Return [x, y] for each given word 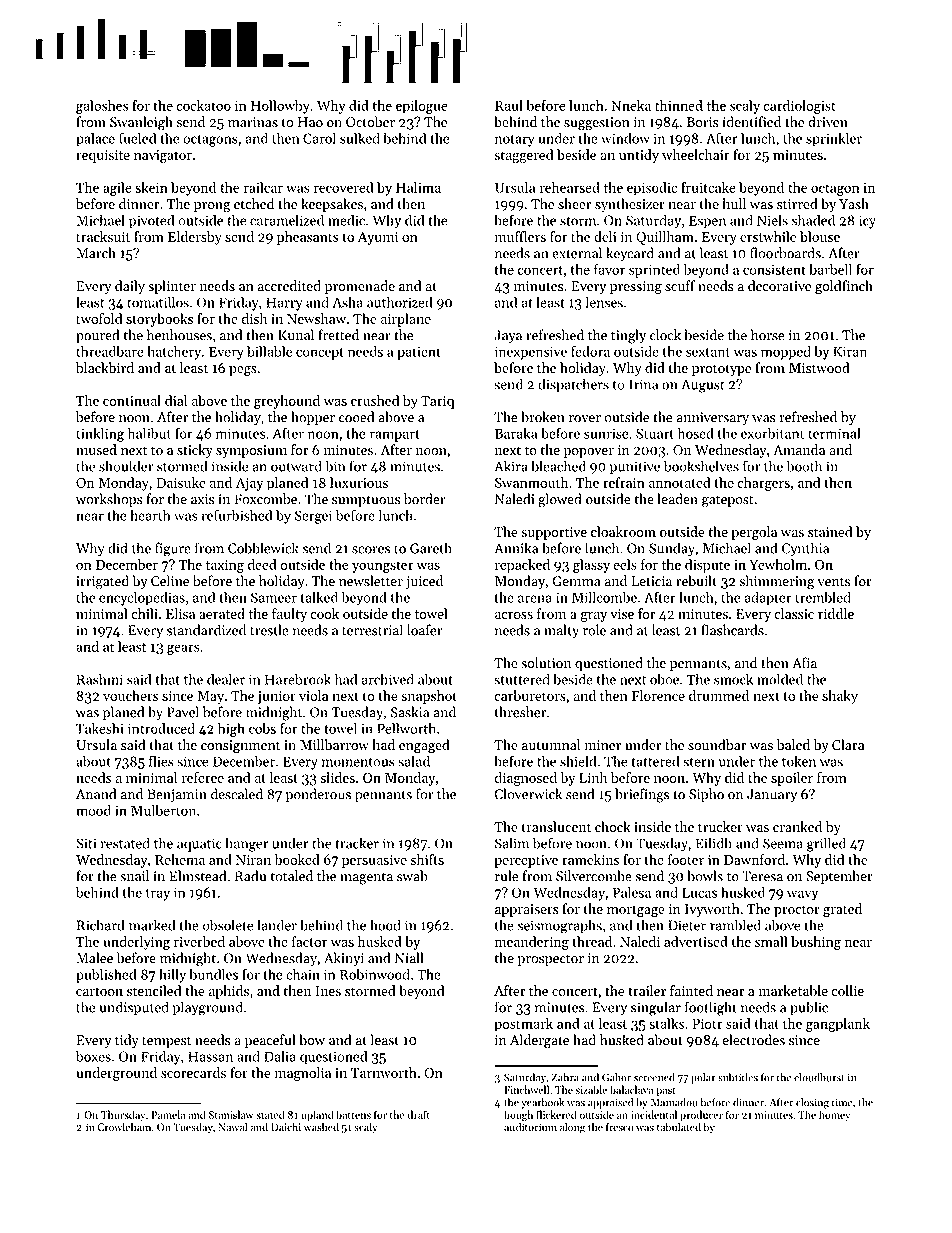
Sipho [706, 795]
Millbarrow [334, 745]
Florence [658, 695]
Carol [319, 138]
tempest [166, 1042]
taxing [225, 566]
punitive [635, 468]
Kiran [850, 351]
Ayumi [378, 238]
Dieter [687, 925]
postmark [523, 1025]
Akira [510, 466]
